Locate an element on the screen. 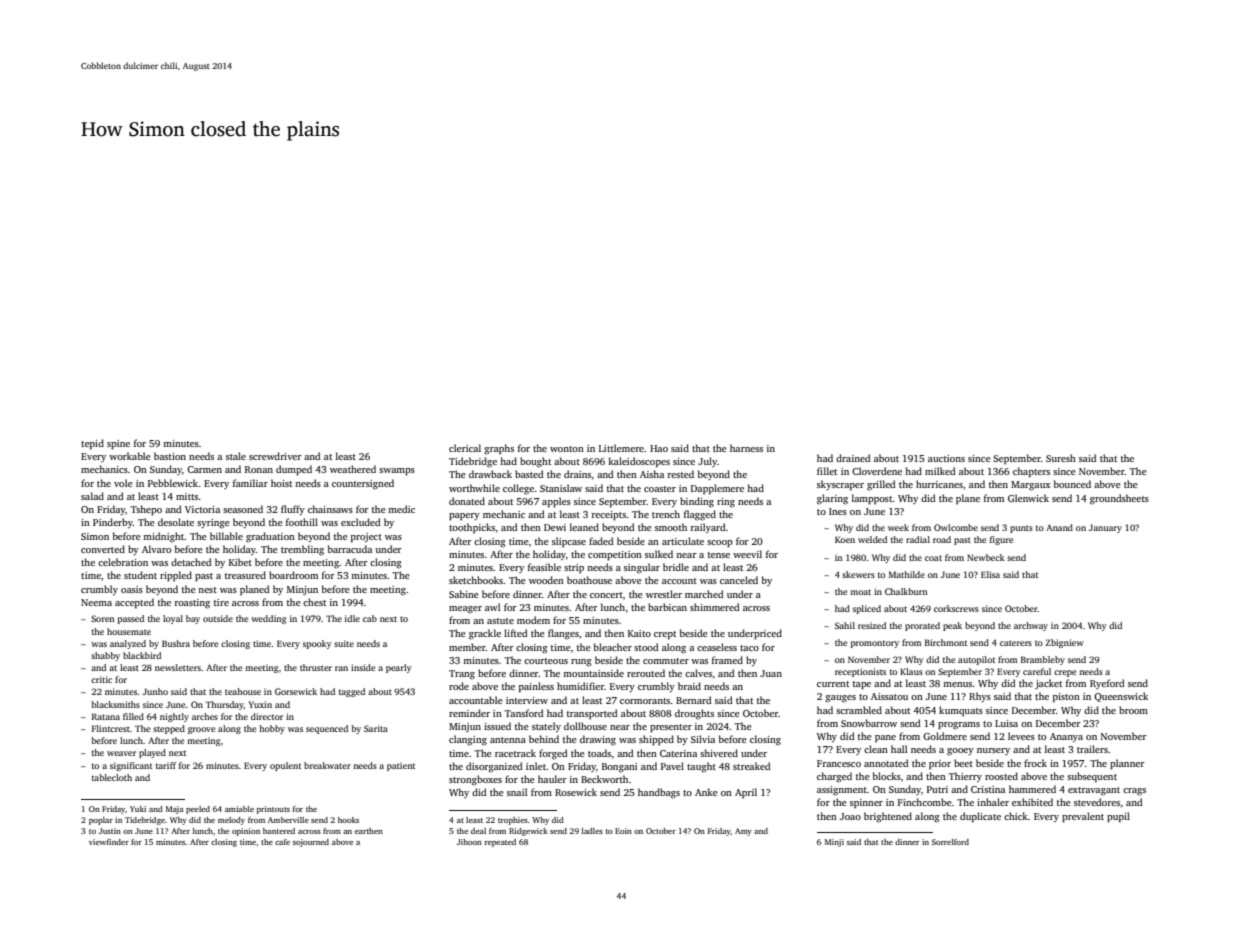 Image resolution: width=1233 pixels, height=952 pixels. hurricanes is located at coordinates (939, 484).
